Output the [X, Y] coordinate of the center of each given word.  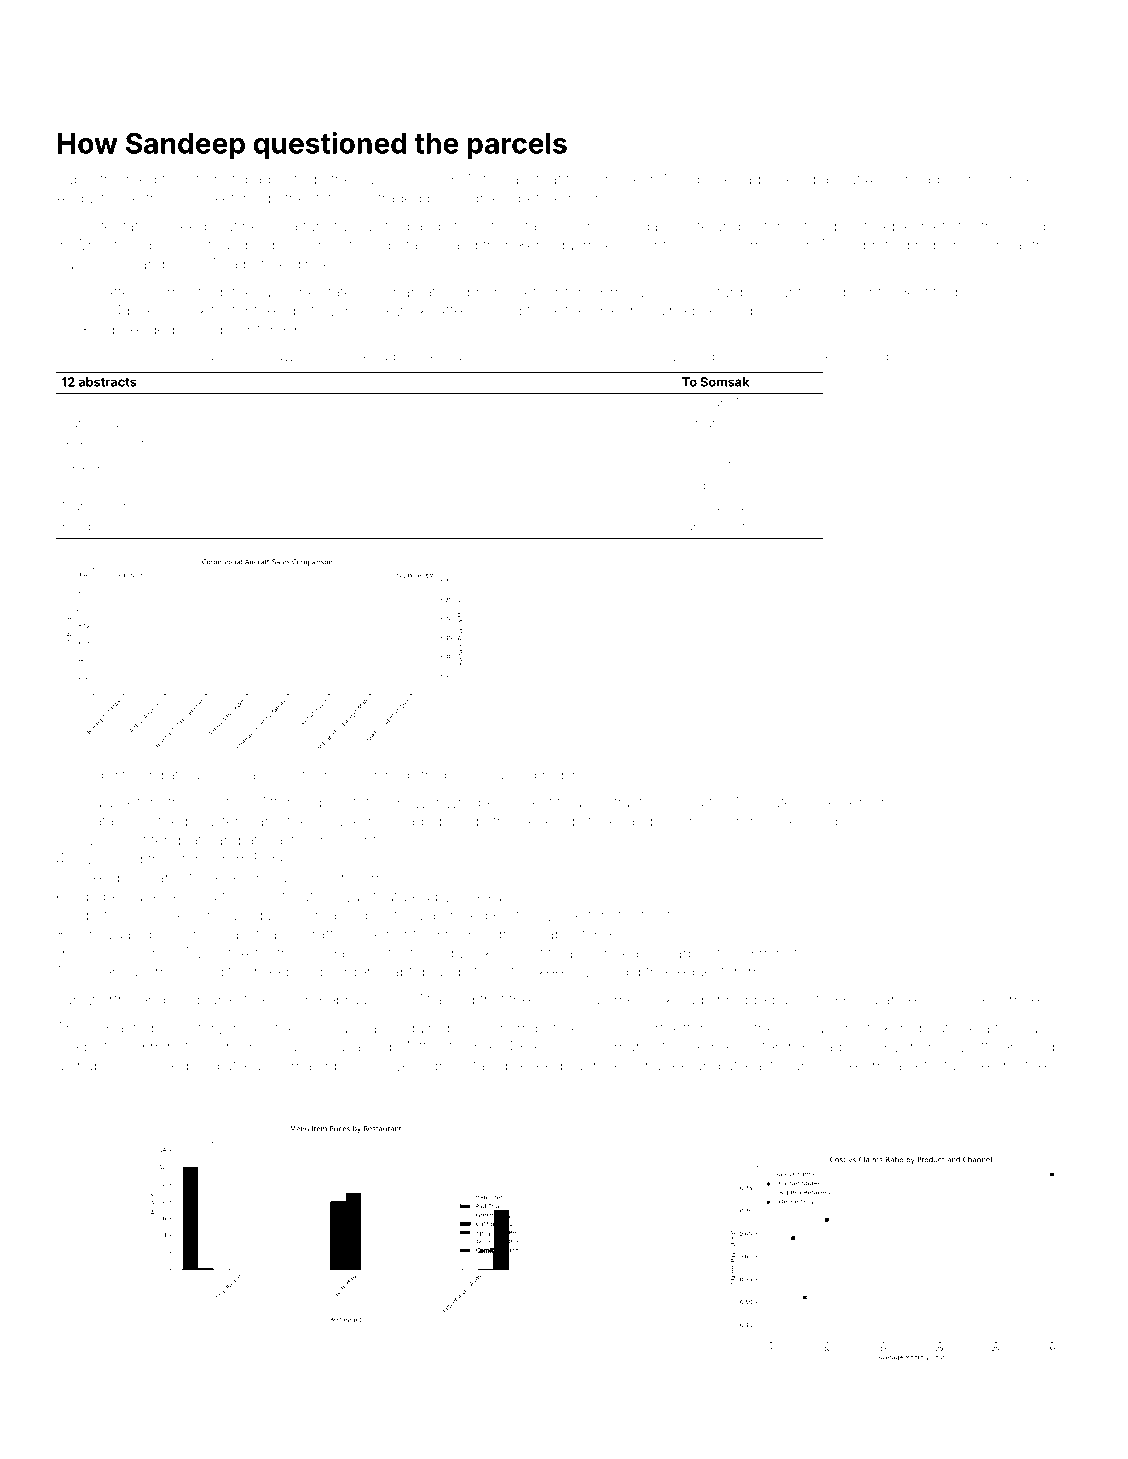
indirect [724, 527]
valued [81, 465]
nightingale [953, 246]
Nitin [483, 179]
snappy [94, 1068]
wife [326, 198]
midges [699, 487]
